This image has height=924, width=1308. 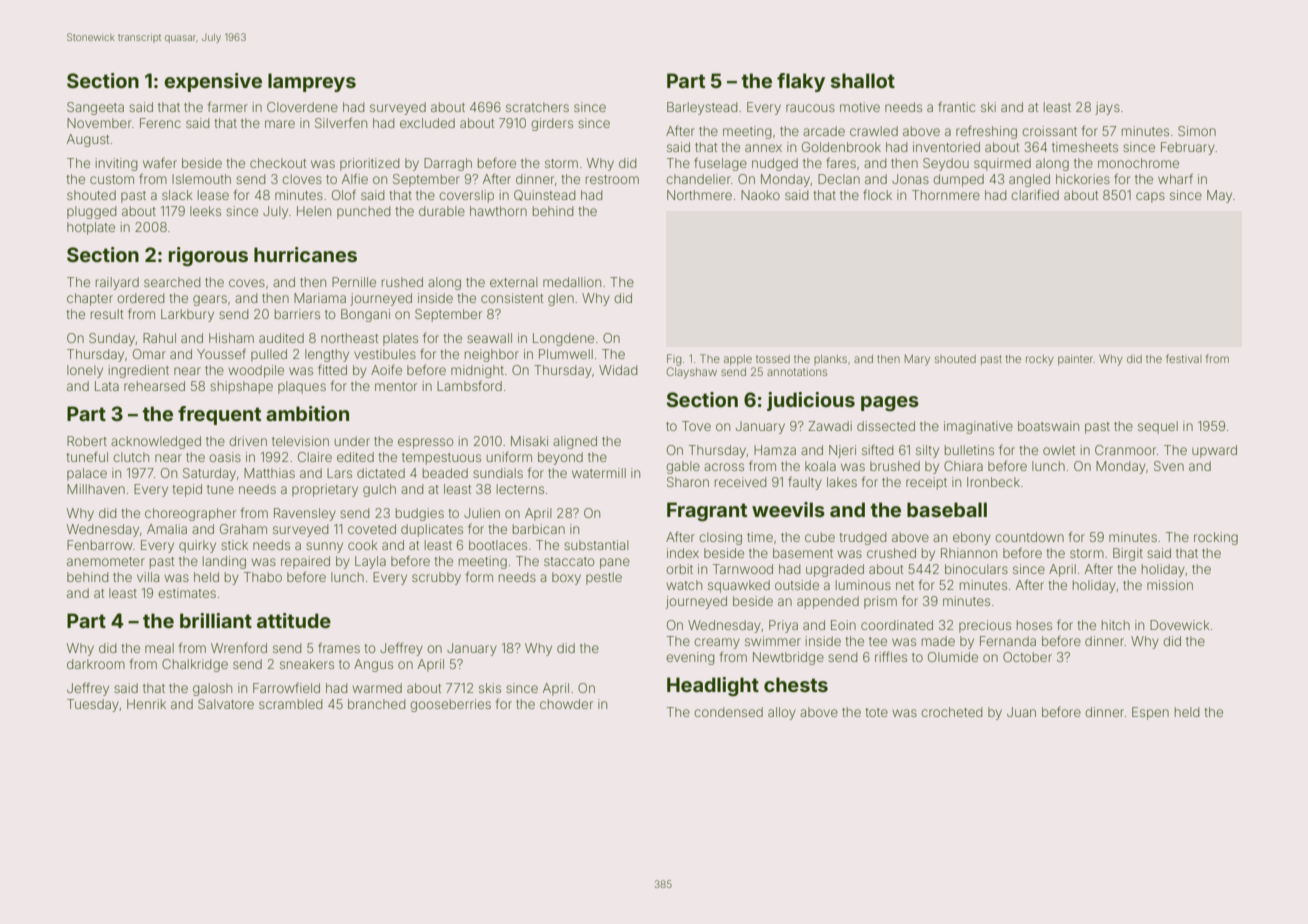 What do you see at coordinates (1021, 712) in the image?
I see `Juan` at bounding box center [1021, 712].
